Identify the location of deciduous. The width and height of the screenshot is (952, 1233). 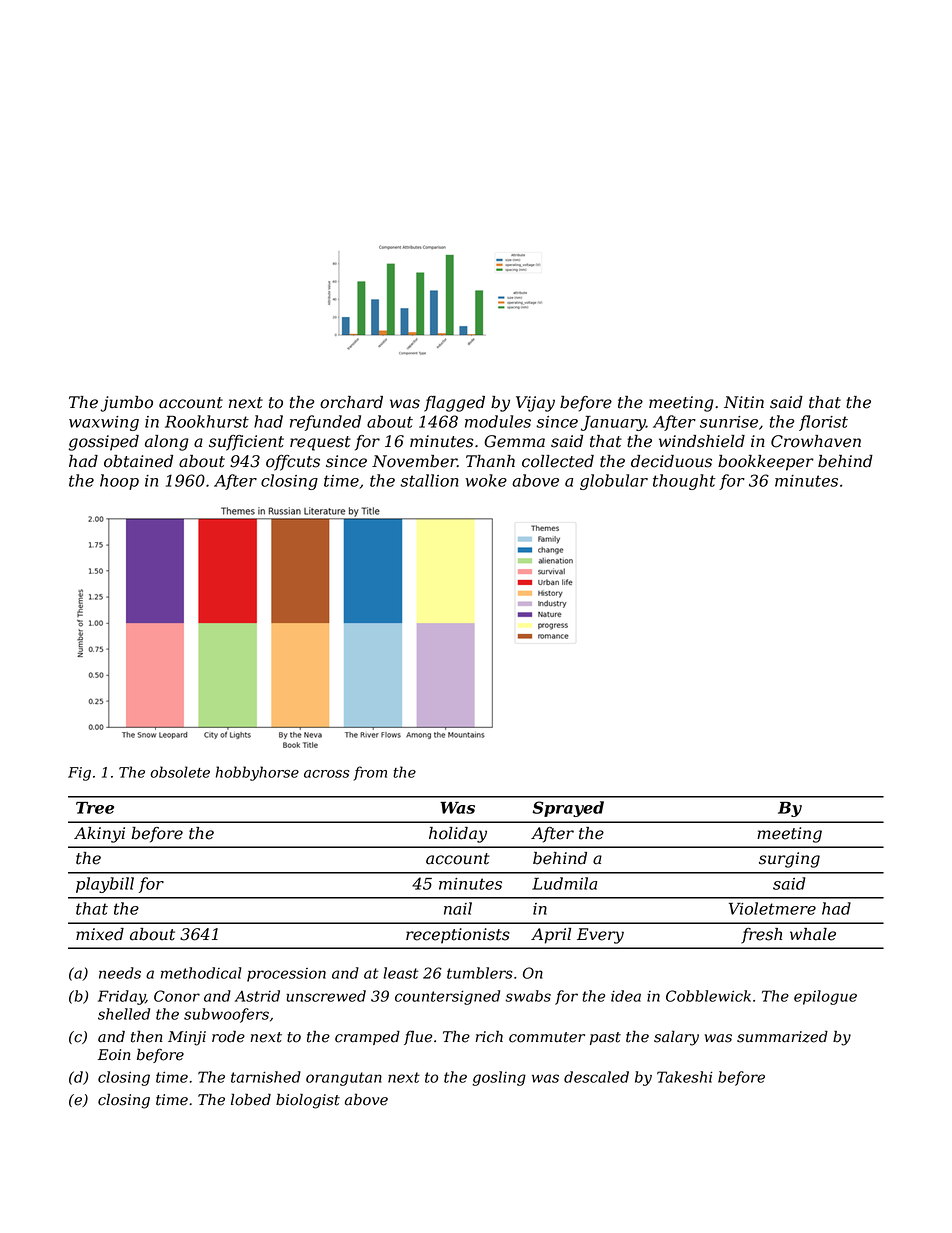
(671, 461).
